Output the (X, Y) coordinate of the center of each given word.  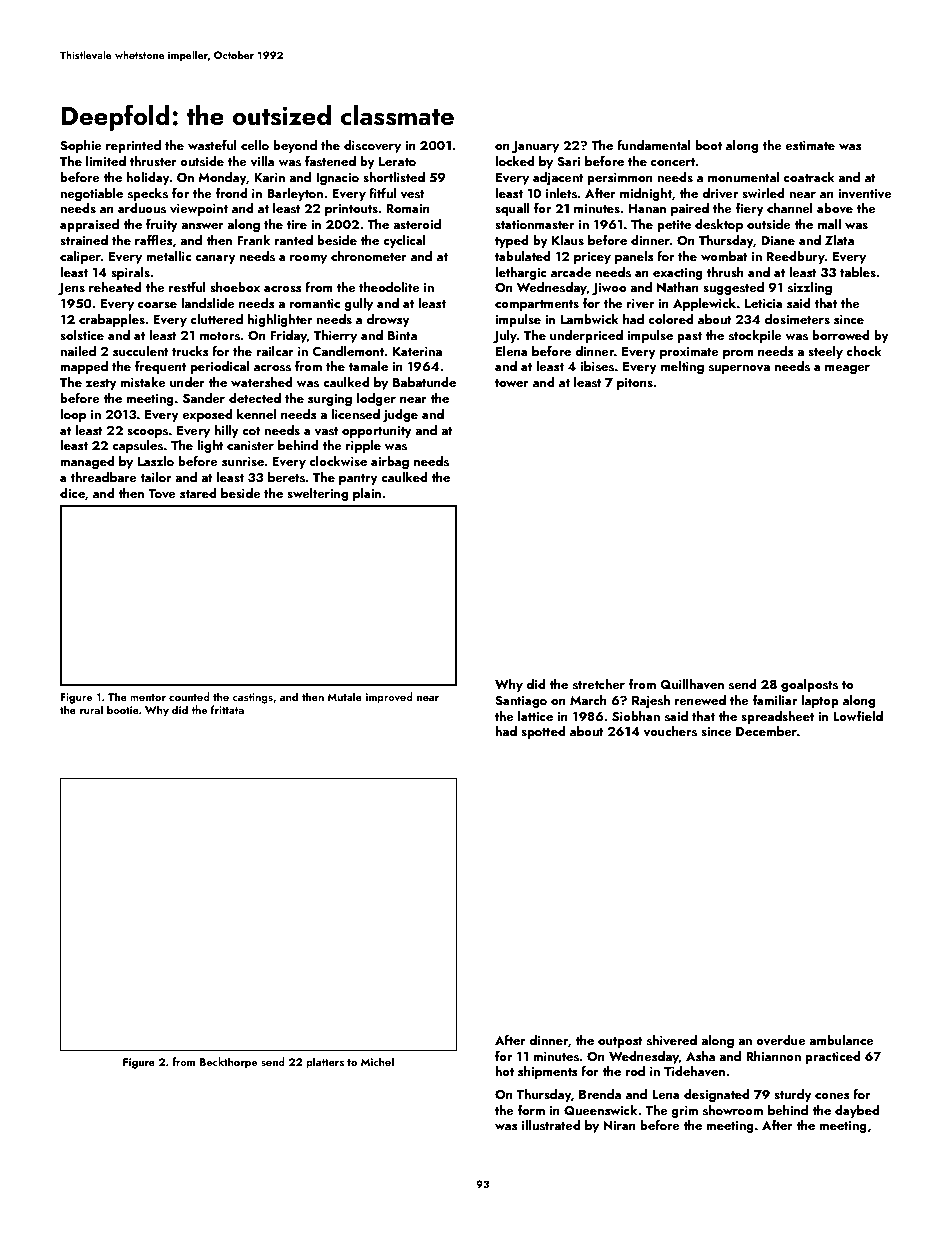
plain (367, 494)
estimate (810, 145)
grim (684, 1112)
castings (252, 698)
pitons (635, 384)
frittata (227, 709)
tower (512, 383)
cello (255, 145)
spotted (543, 732)
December (766, 731)
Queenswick (600, 1110)
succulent (141, 351)
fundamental (654, 145)
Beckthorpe (228, 1063)
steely (825, 352)
